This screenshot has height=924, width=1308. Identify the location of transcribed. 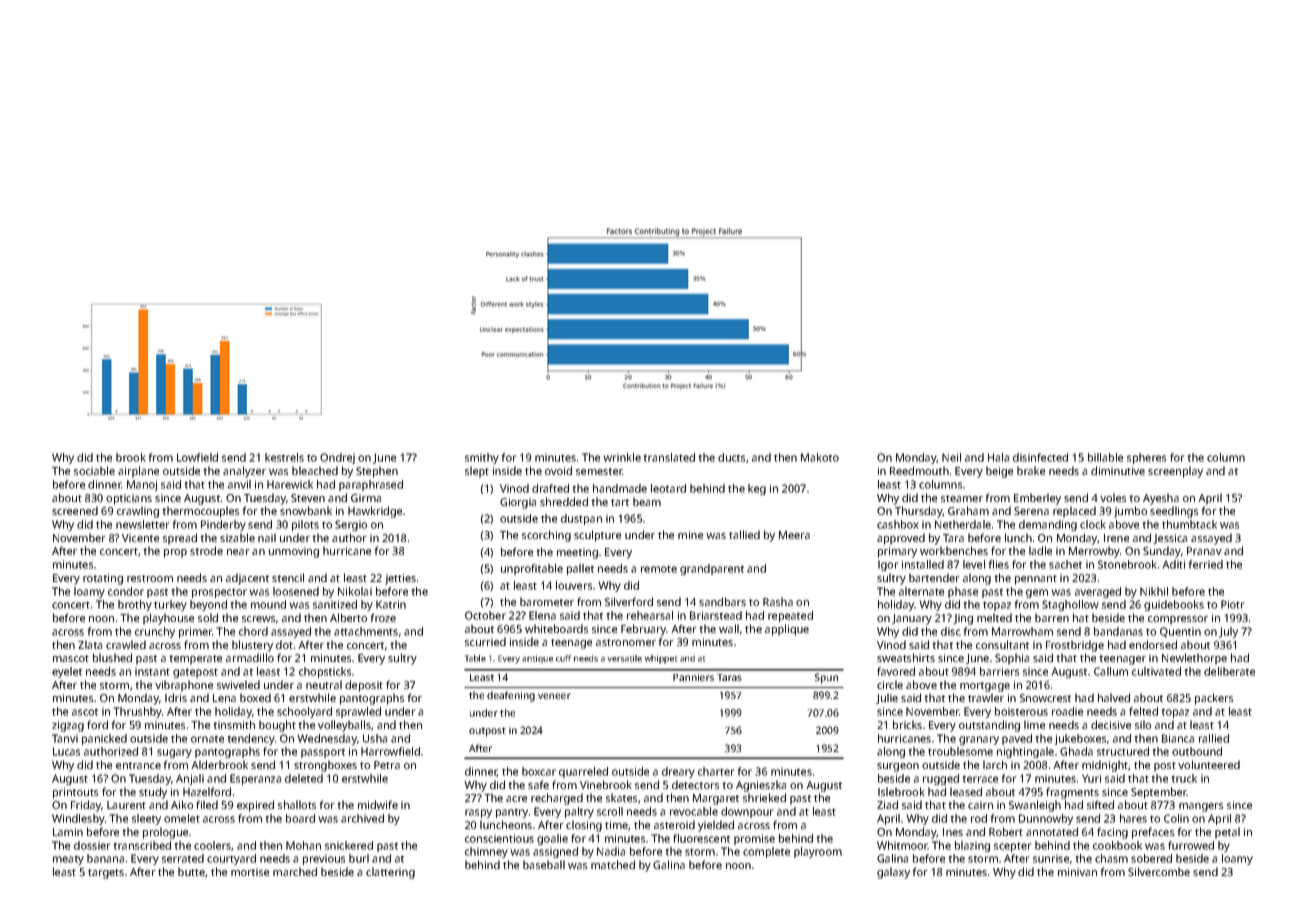
(142, 845).
